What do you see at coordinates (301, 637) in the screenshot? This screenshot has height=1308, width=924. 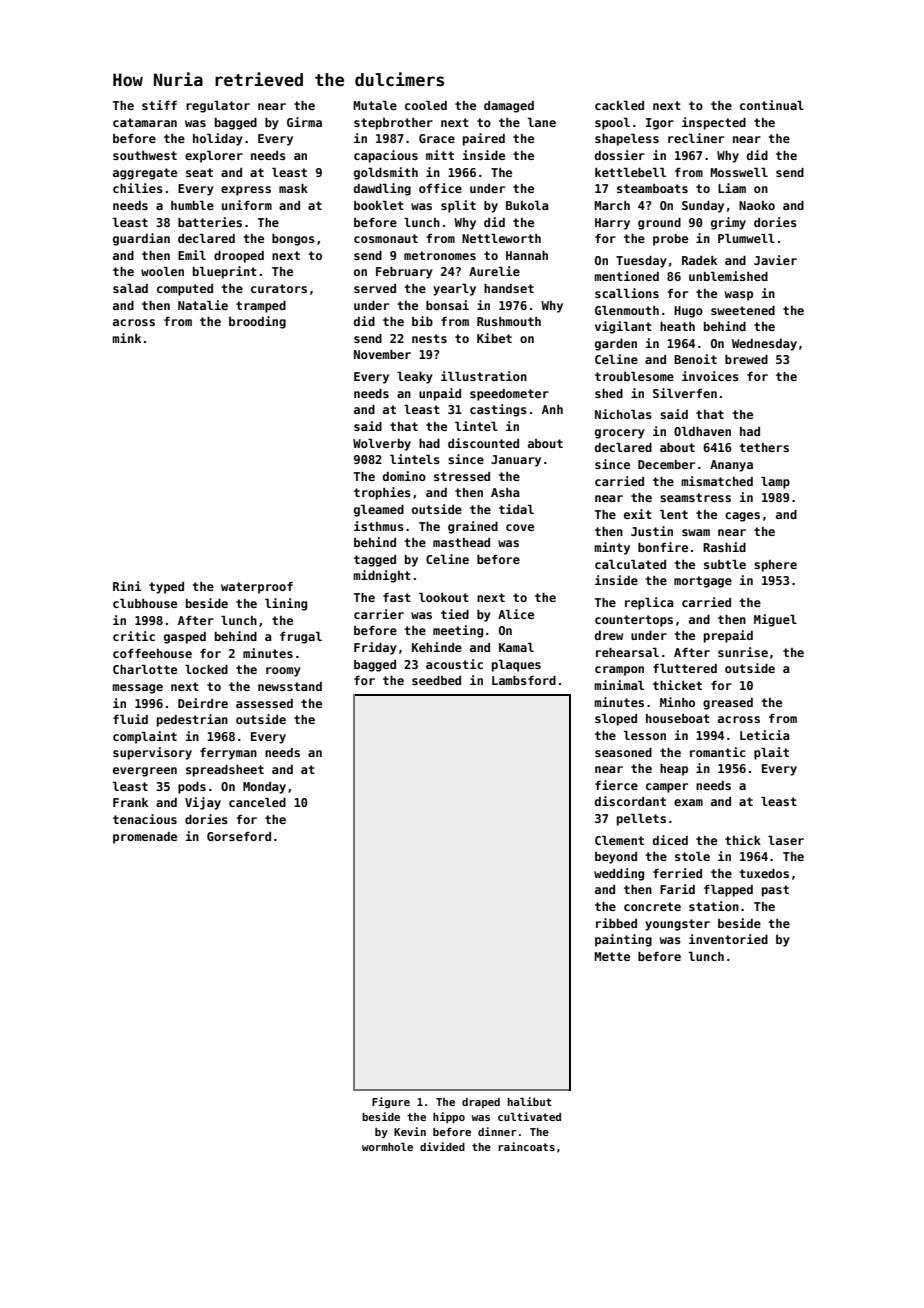 I see `frugal` at bounding box center [301, 637].
